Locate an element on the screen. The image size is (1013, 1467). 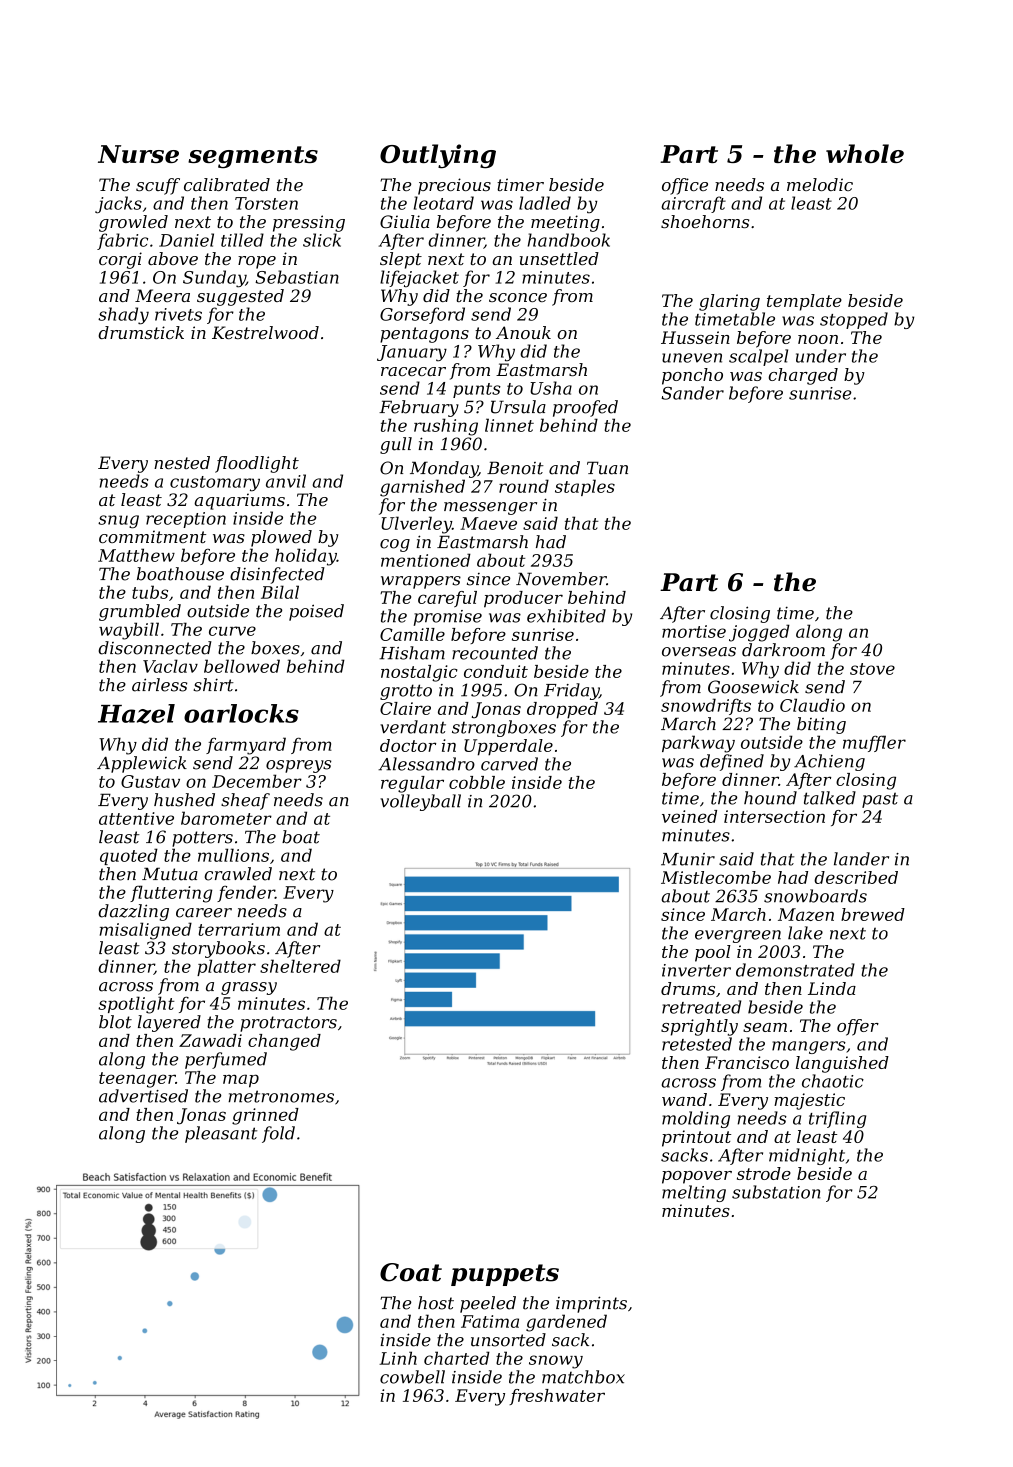
pleasant is located at coordinates (221, 1134).
